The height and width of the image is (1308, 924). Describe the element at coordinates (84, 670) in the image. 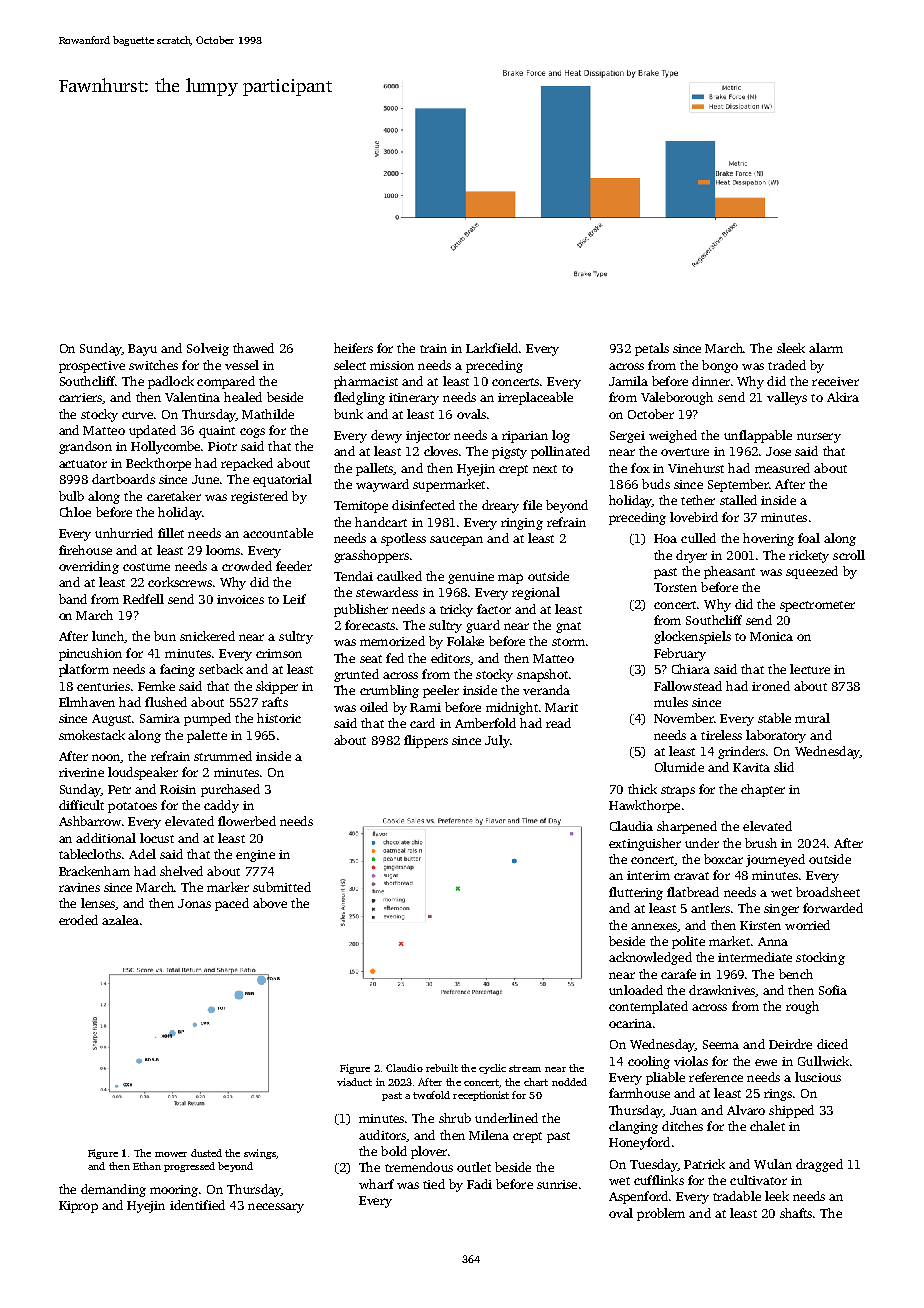

I see `platform` at that location.
